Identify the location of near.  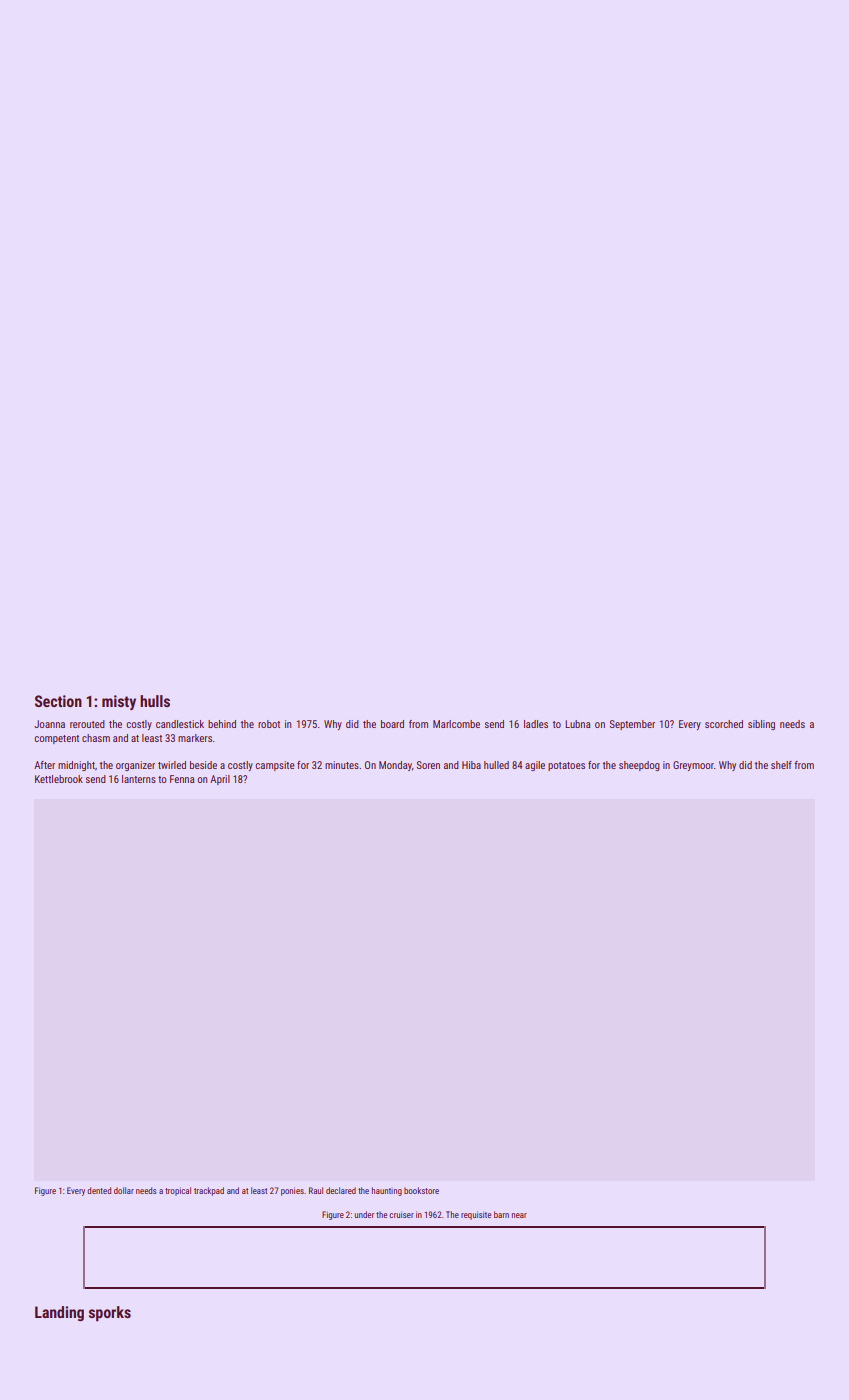
(519, 1215).
